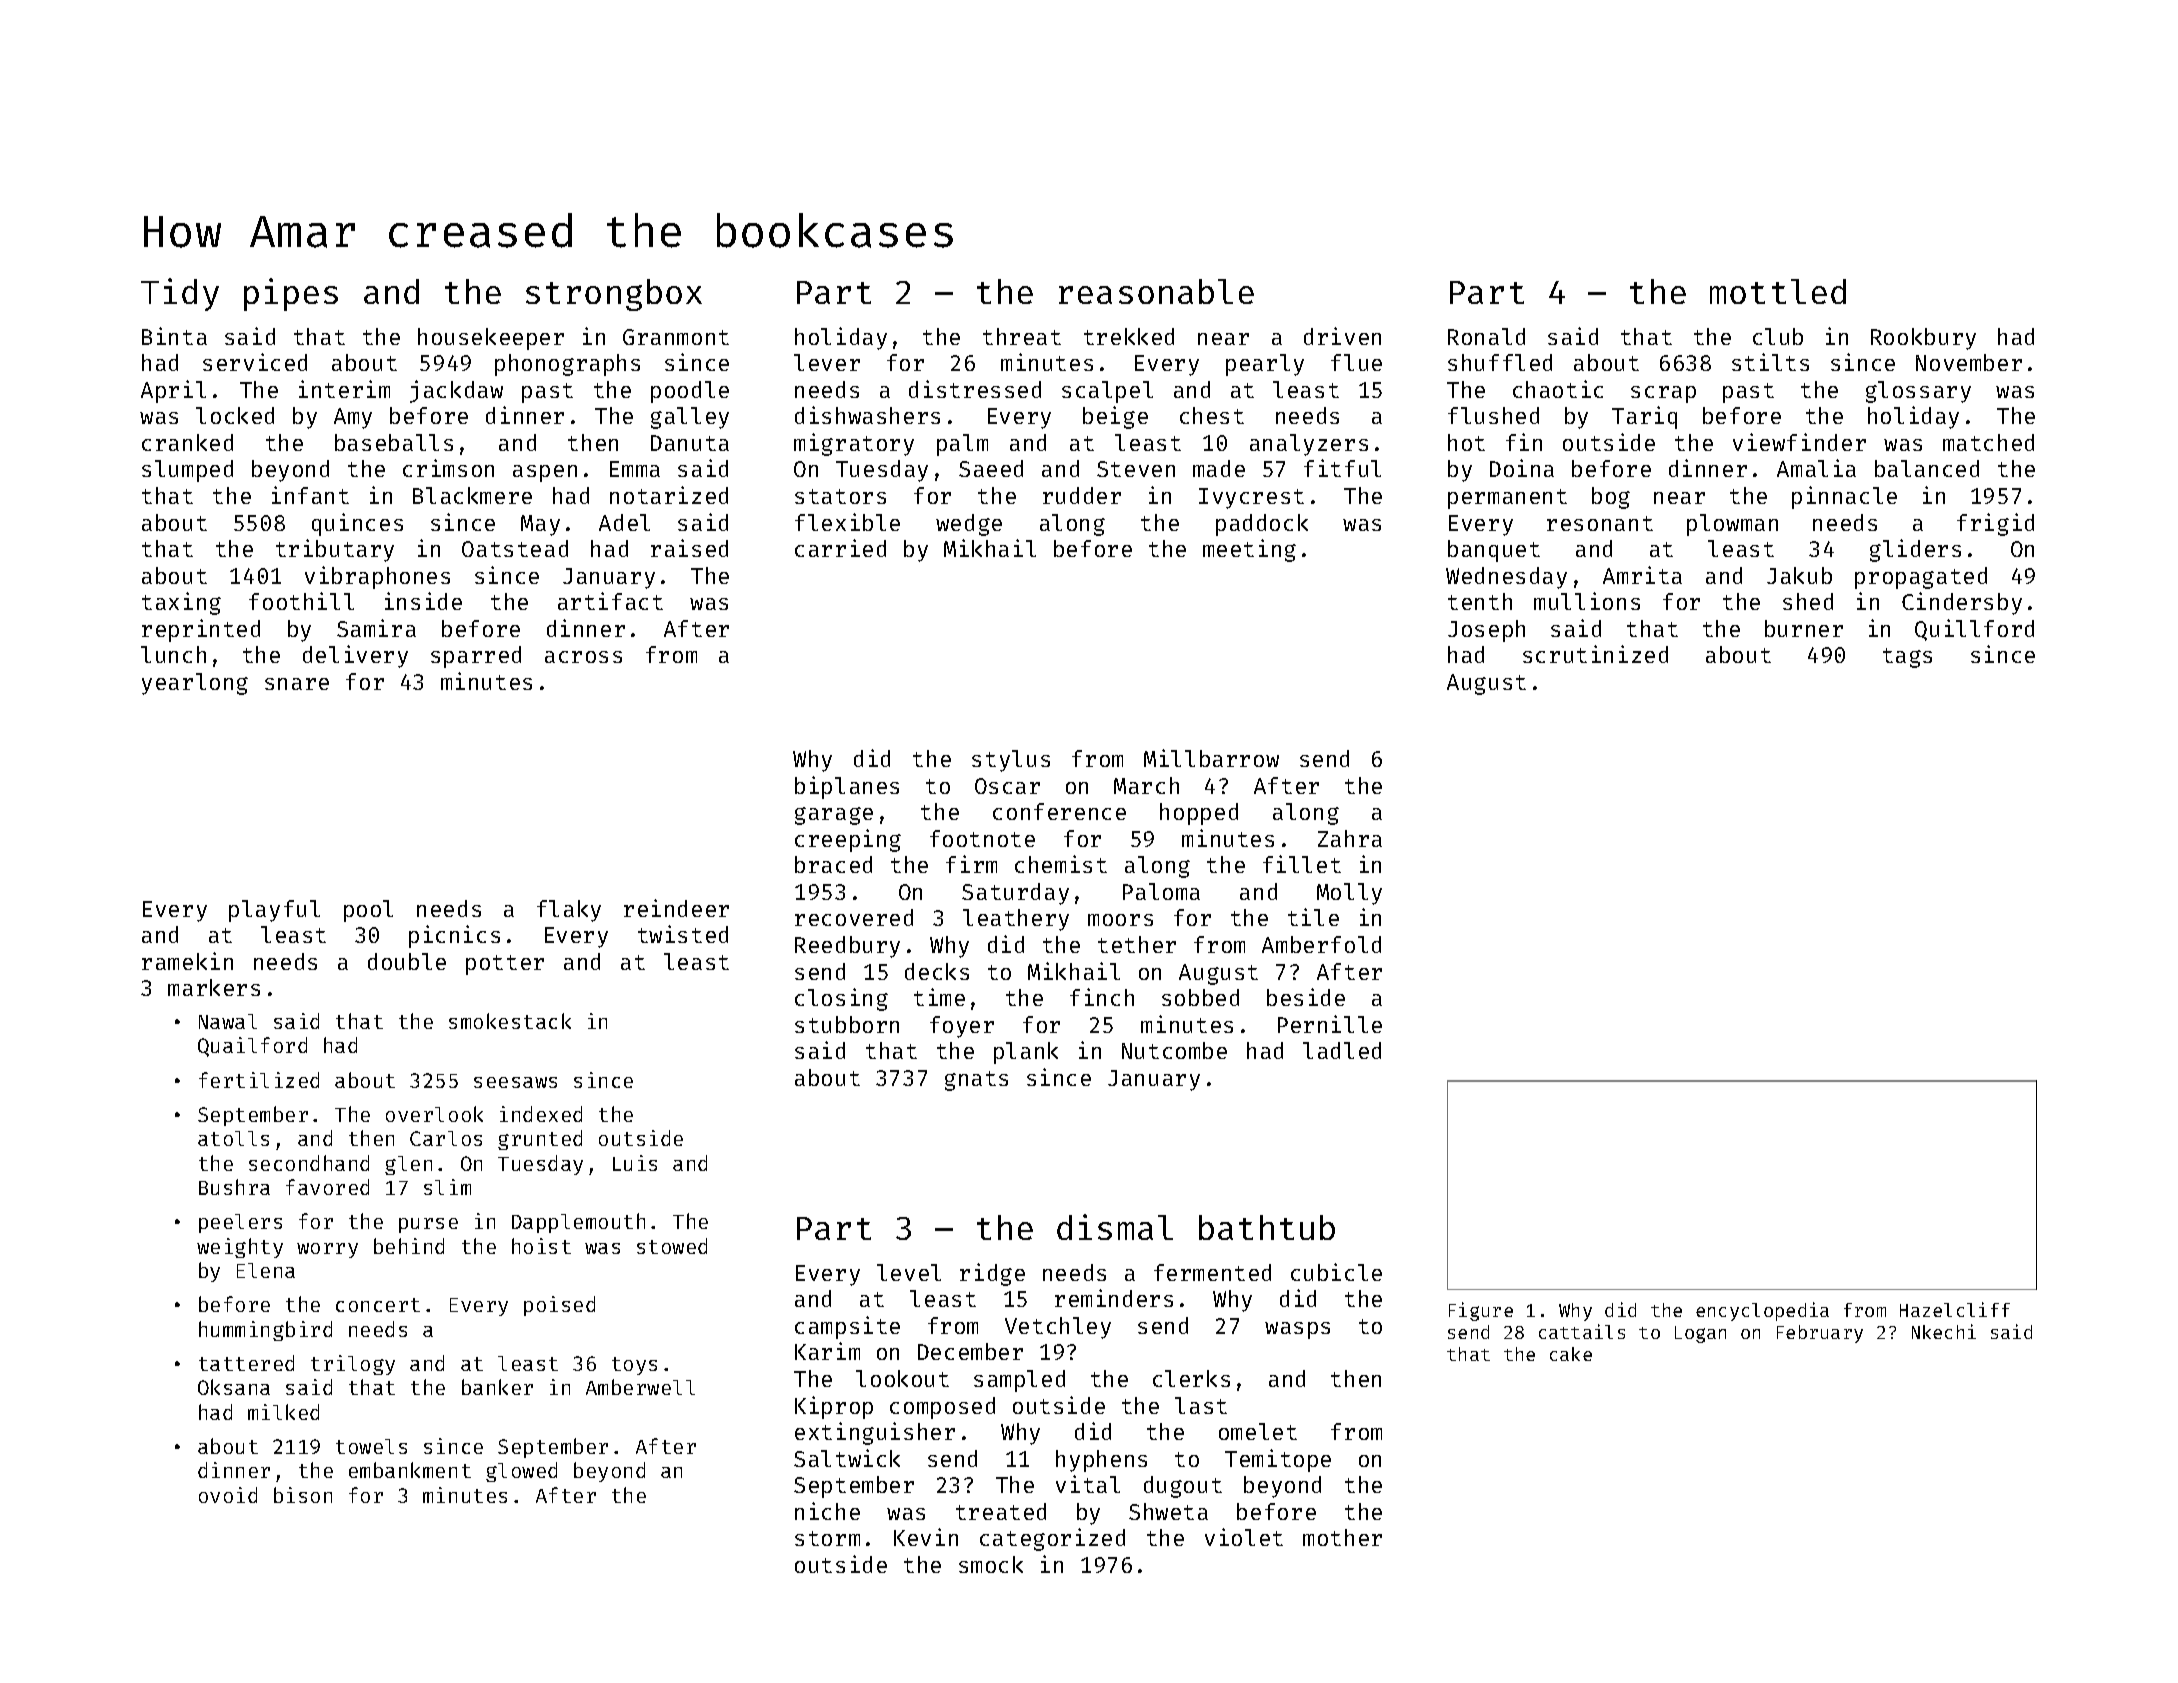 This image has width=2178, height=1683. Describe the element at coordinates (515, 1082) in the image. I see `seesaws` at that location.
